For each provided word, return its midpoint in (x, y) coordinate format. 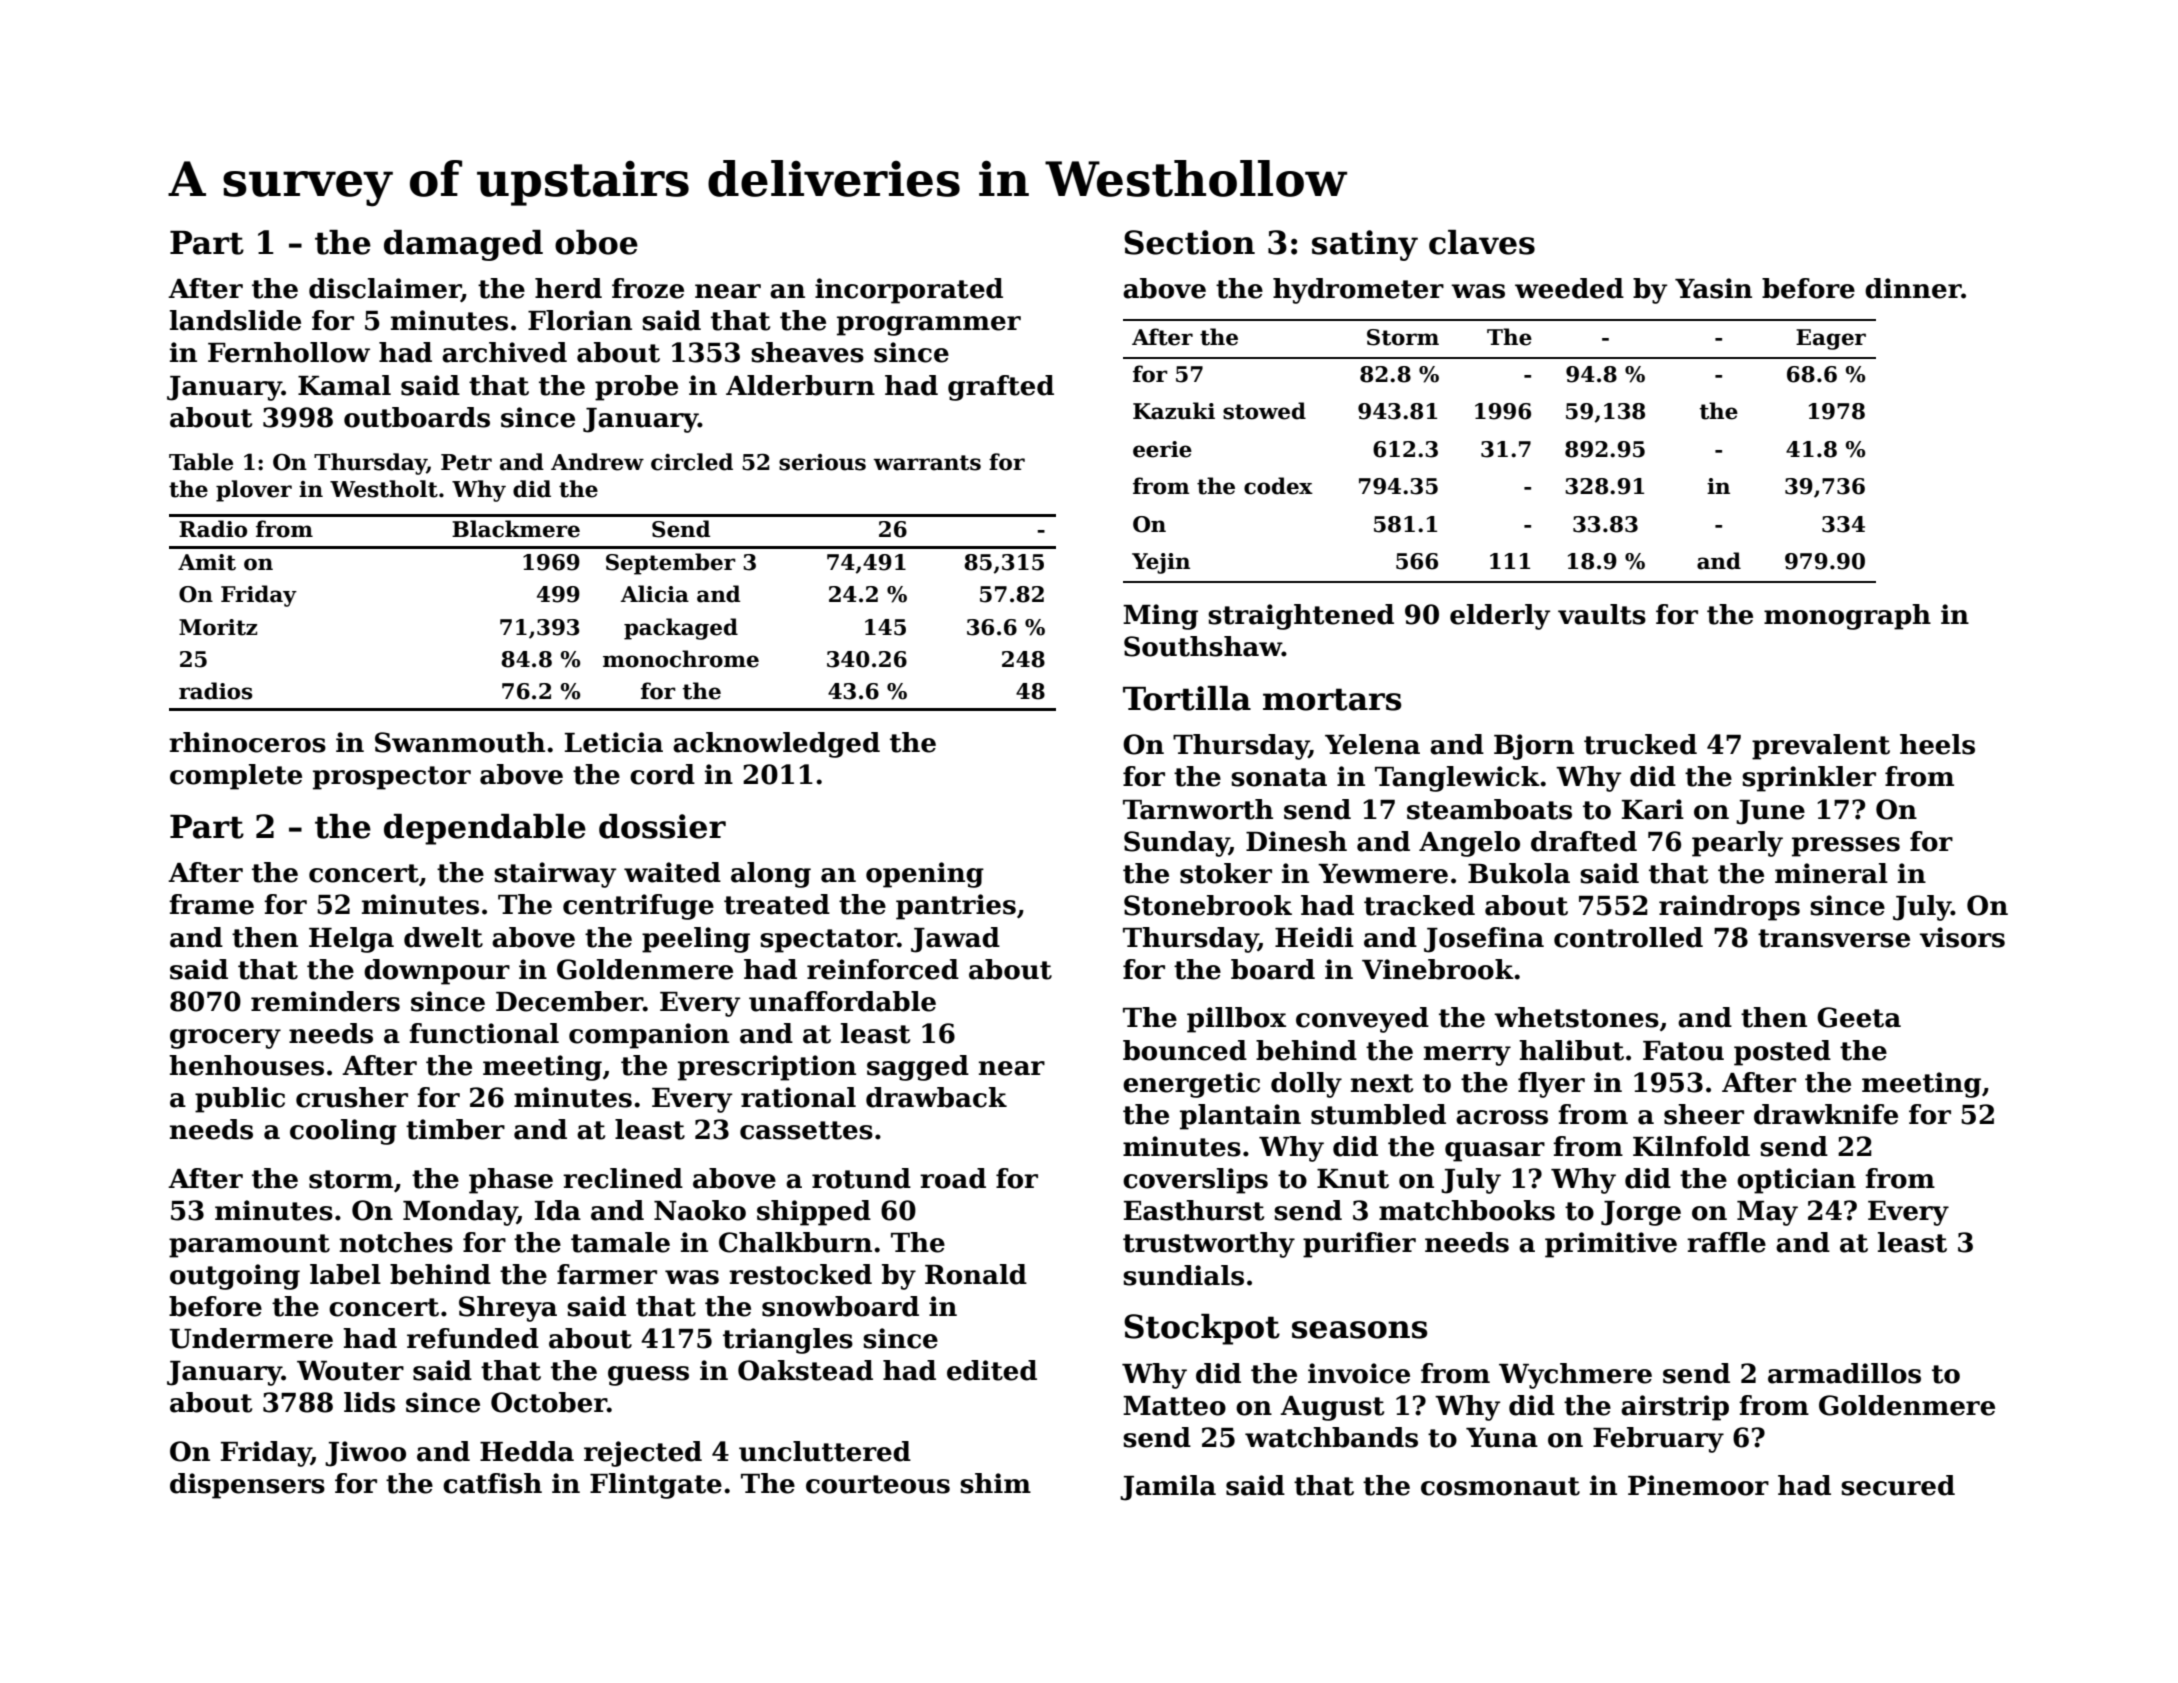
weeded (1569, 288)
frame (211, 904)
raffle (1726, 1242)
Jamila (1168, 1488)
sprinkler (1809, 779)
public (240, 1100)
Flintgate (656, 1486)
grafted (1001, 388)
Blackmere (516, 529)
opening (925, 875)
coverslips (1195, 1181)
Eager (1831, 339)
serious (822, 462)
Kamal (344, 385)
